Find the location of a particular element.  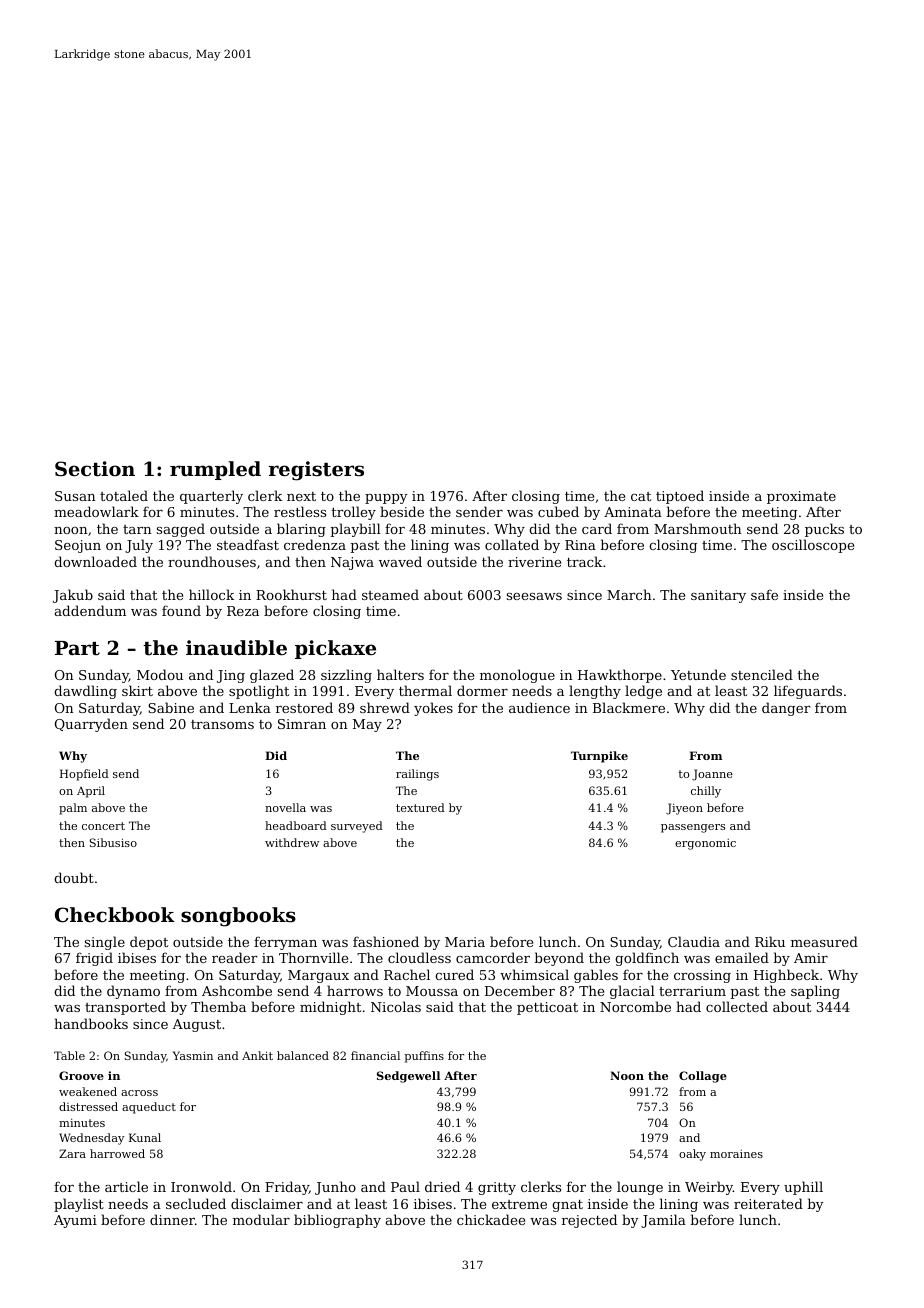

waved is located at coordinates (400, 561).
